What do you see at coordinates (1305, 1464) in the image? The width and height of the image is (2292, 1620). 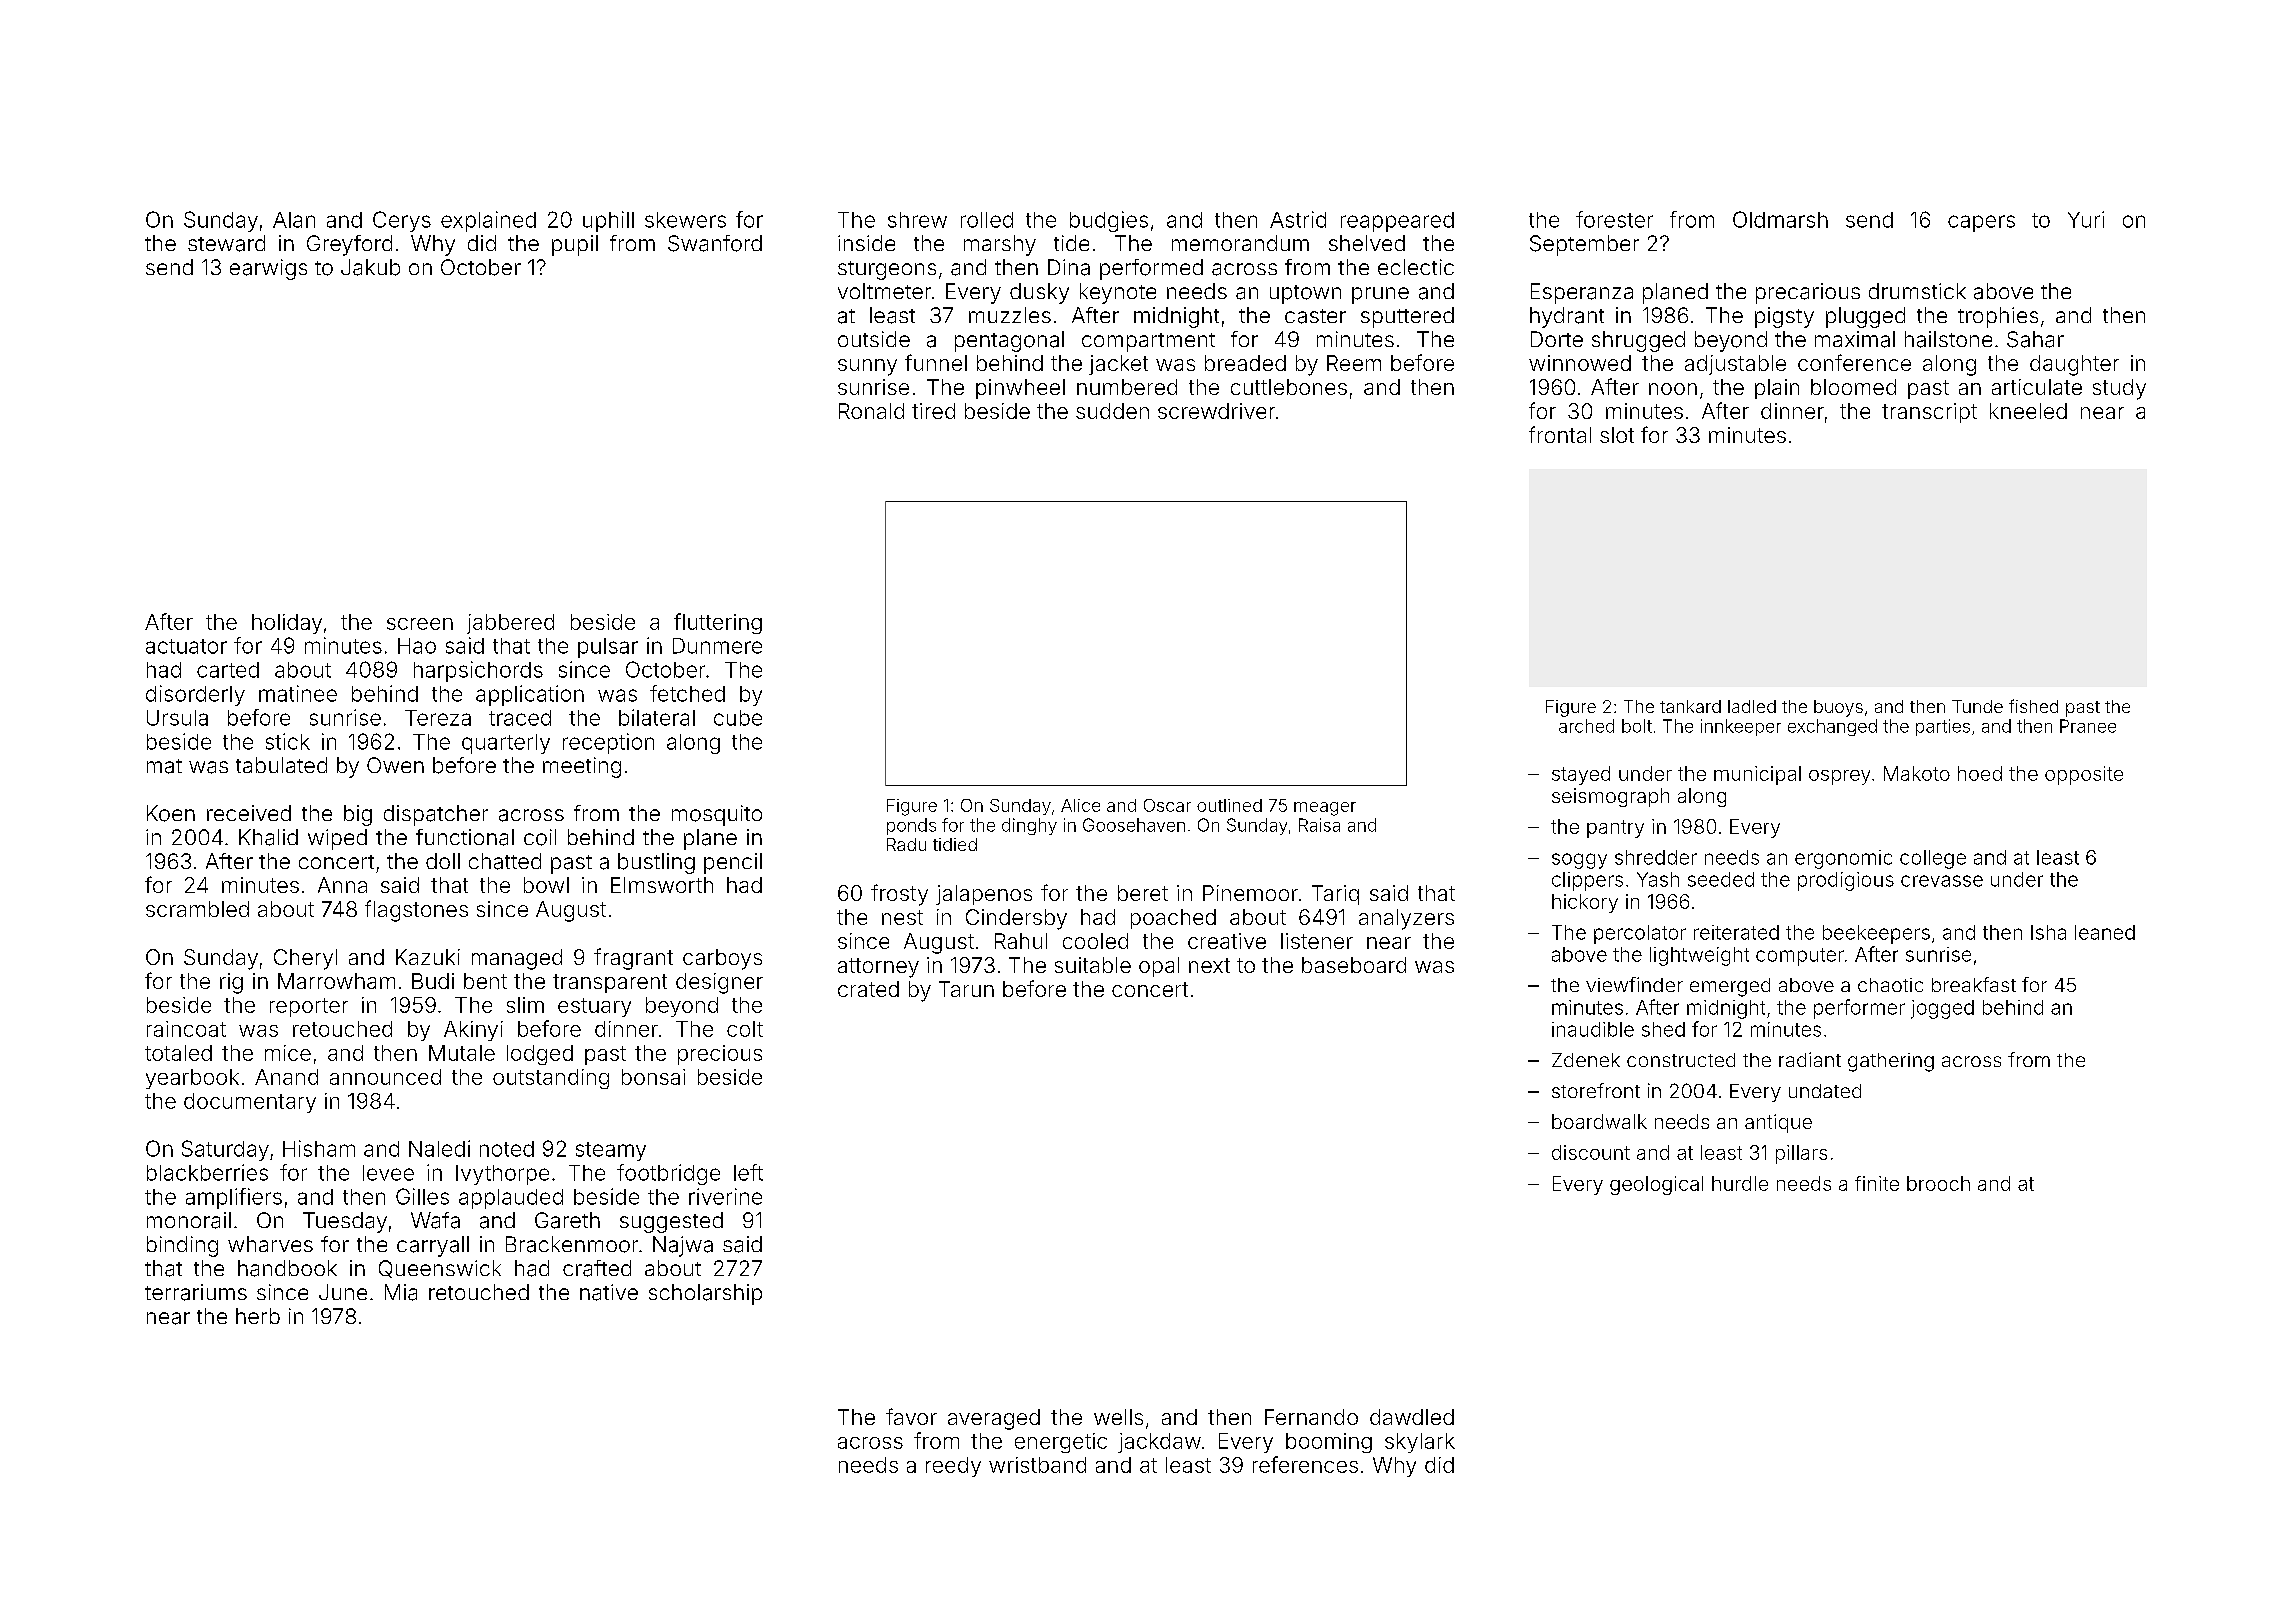 I see `references` at bounding box center [1305, 1464].
